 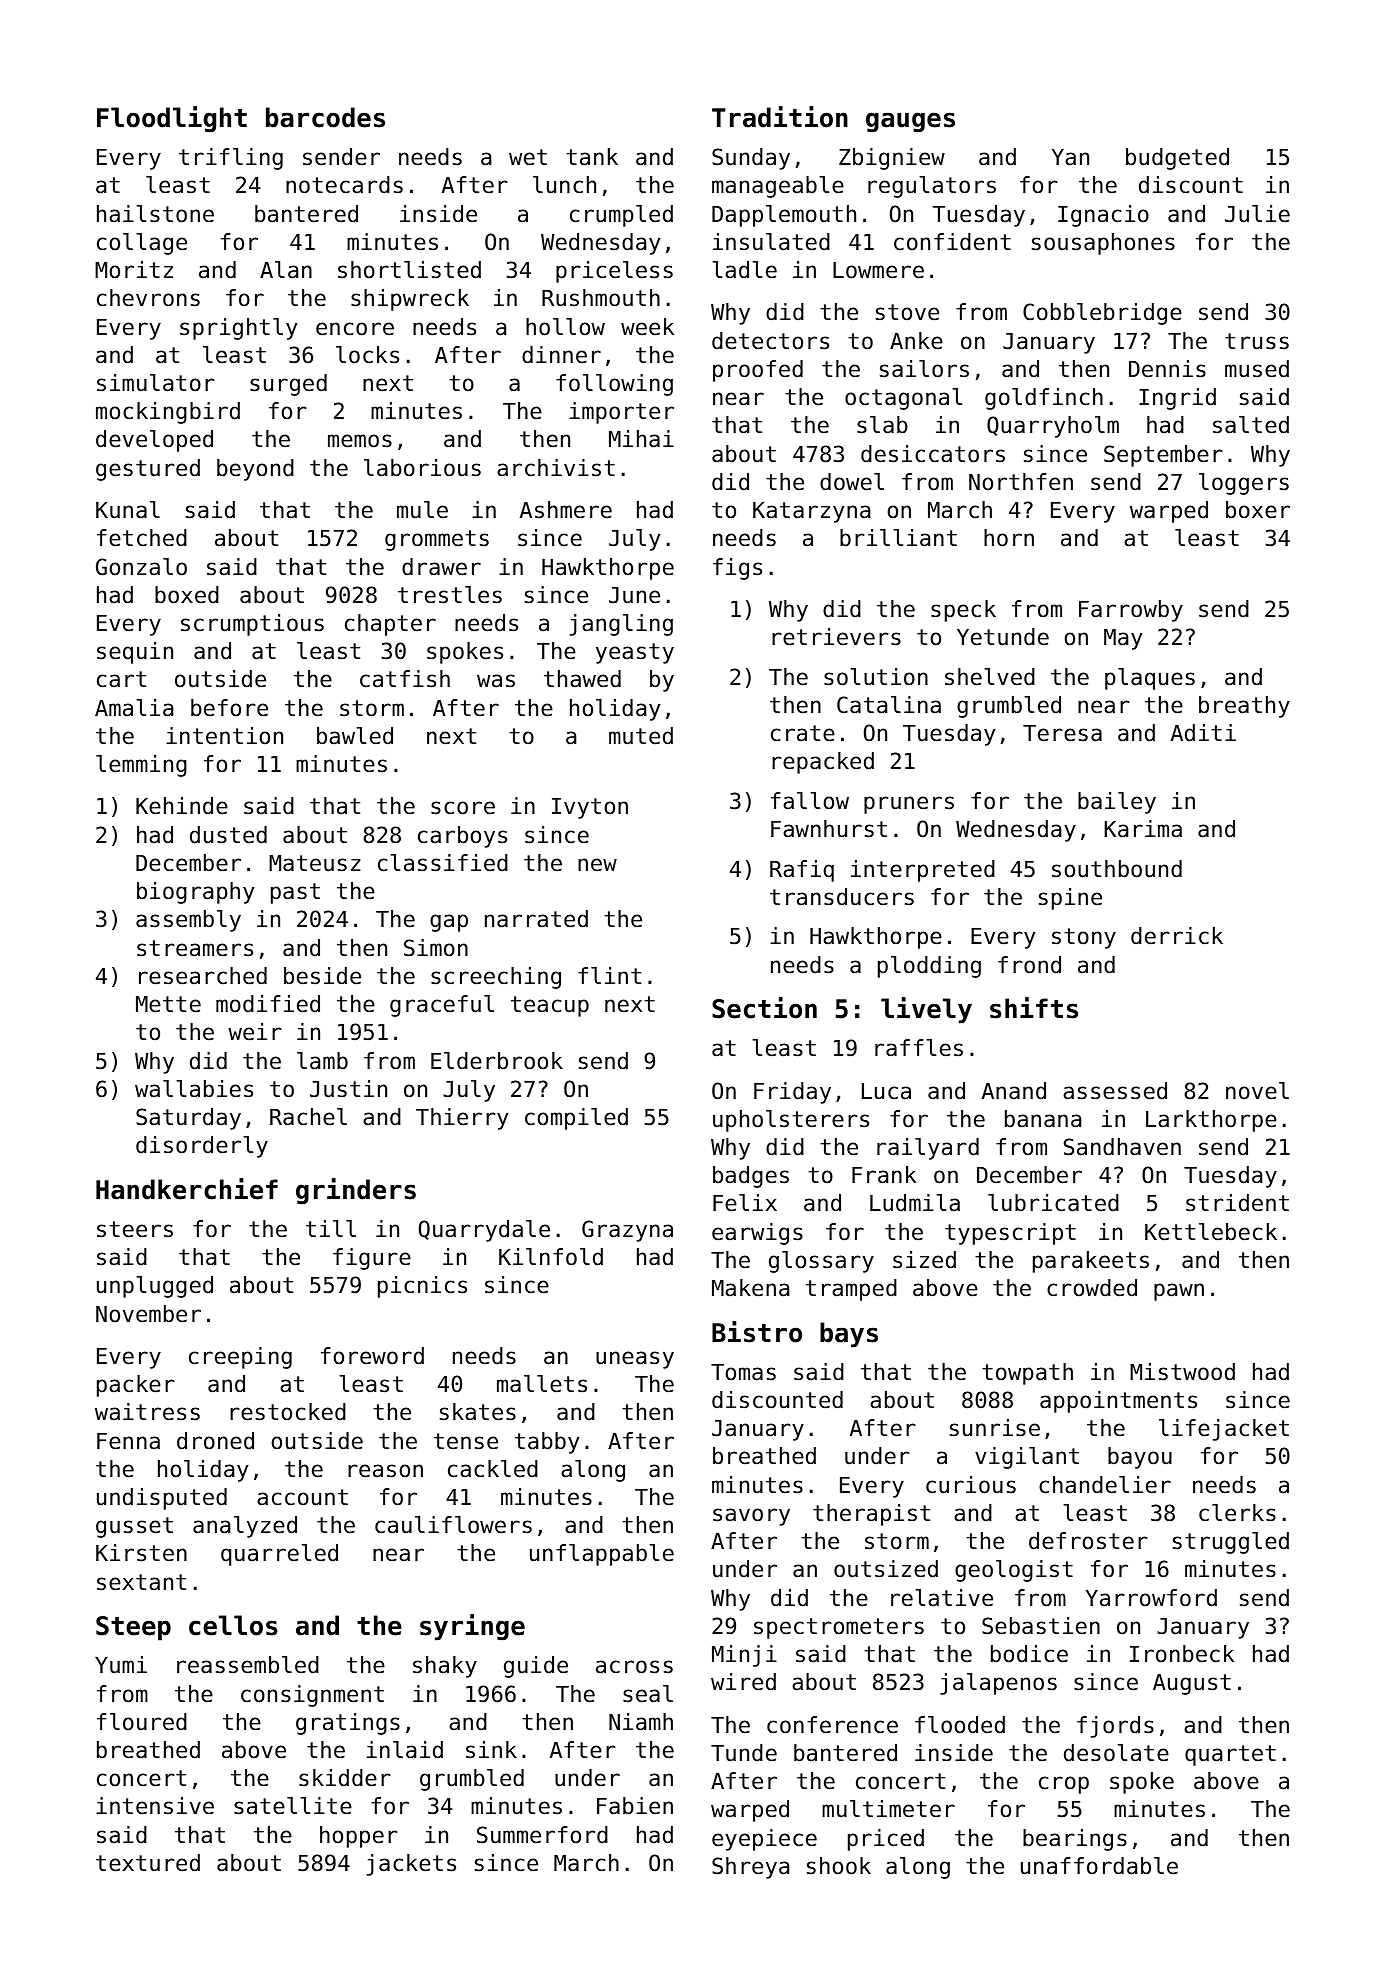 What do you see at coordinates (839, 1866) in the screenshot?
I see `shook` at bounding box center [839, 1866].
